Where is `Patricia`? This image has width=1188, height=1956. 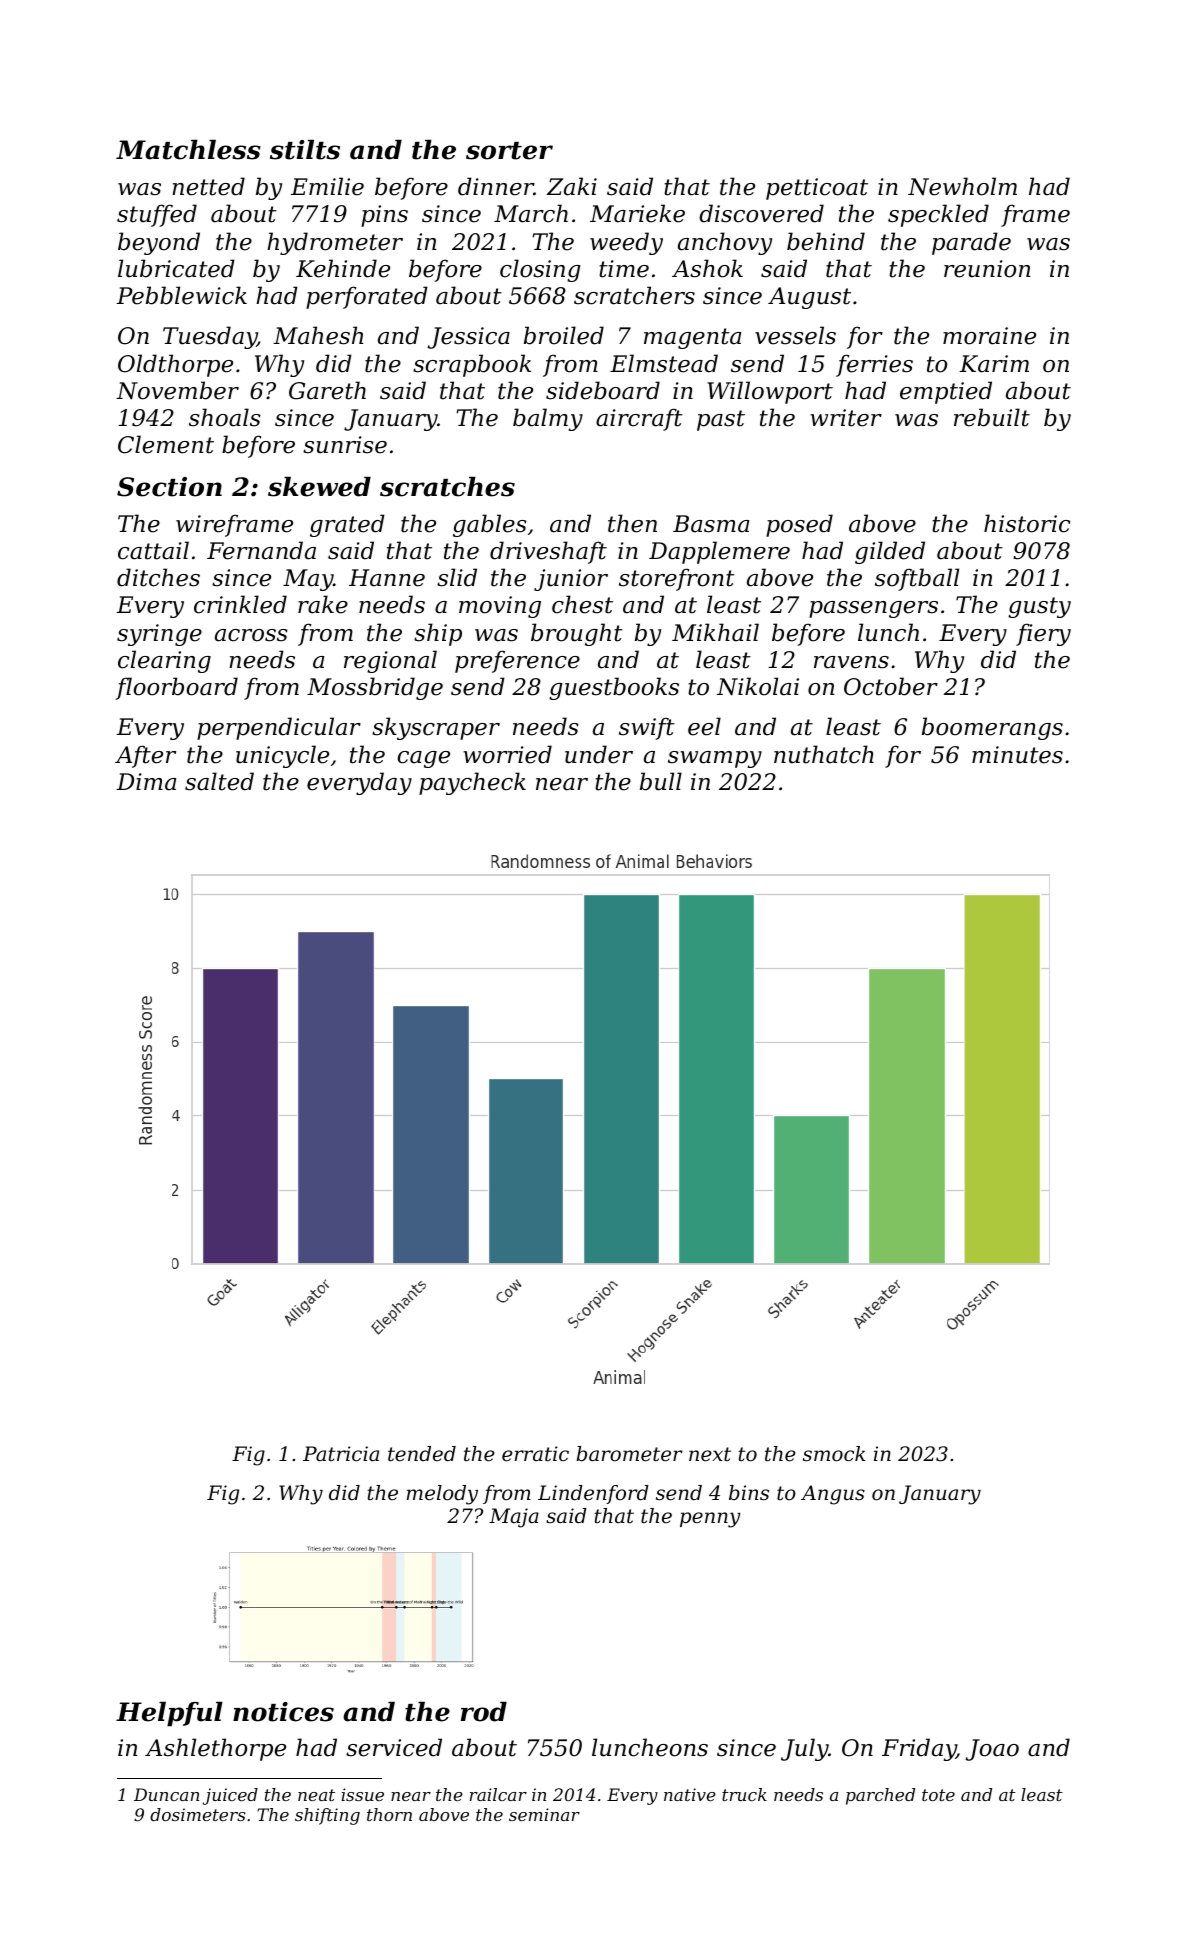
Patricia is located at coordinates (341, 1454).
